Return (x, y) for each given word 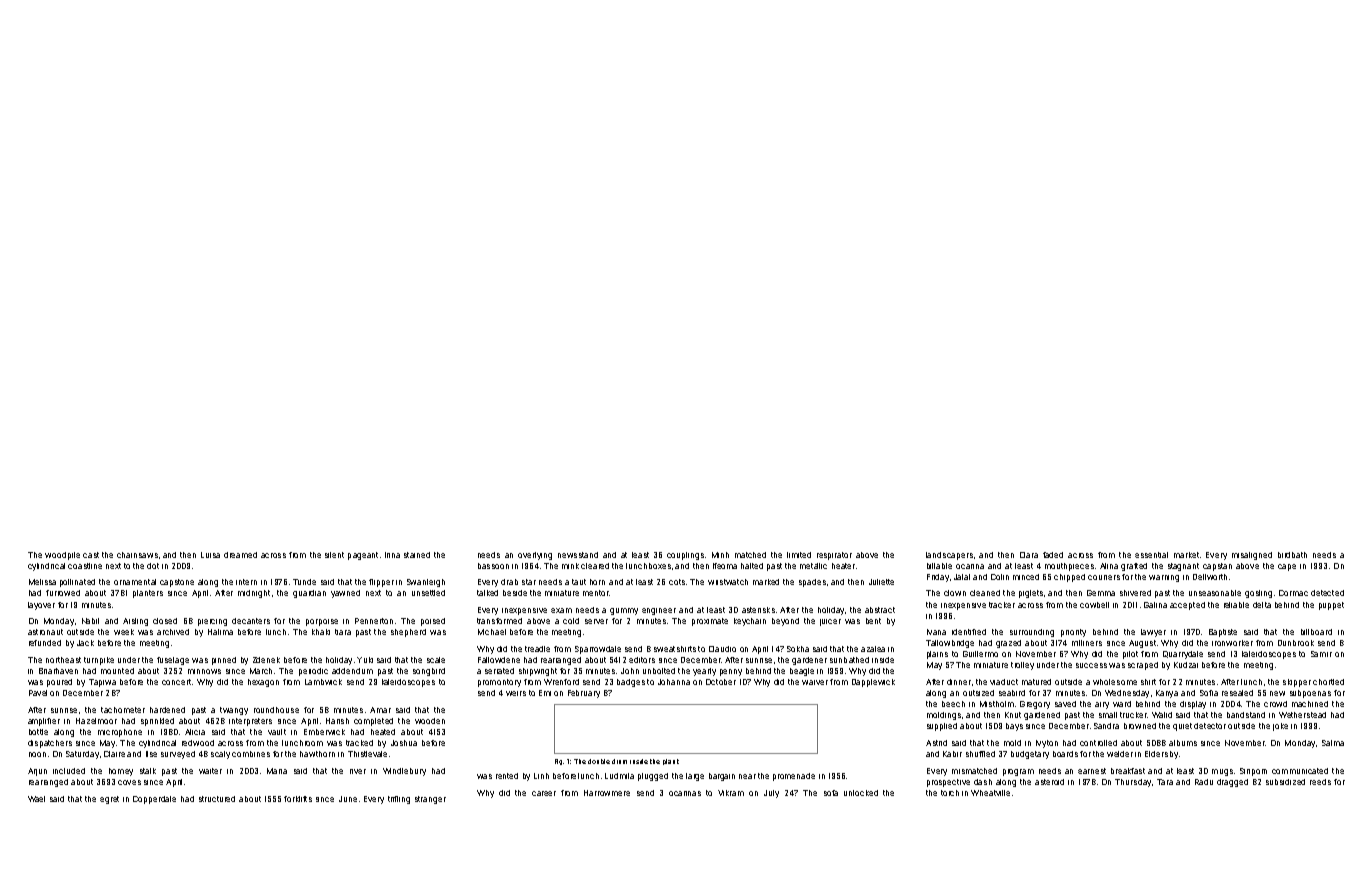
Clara (1029, 555)
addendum (352, 671)
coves (129, 782)
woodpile (62, 556)
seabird (1012, 693)
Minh (720, 555)
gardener (809, 661)
